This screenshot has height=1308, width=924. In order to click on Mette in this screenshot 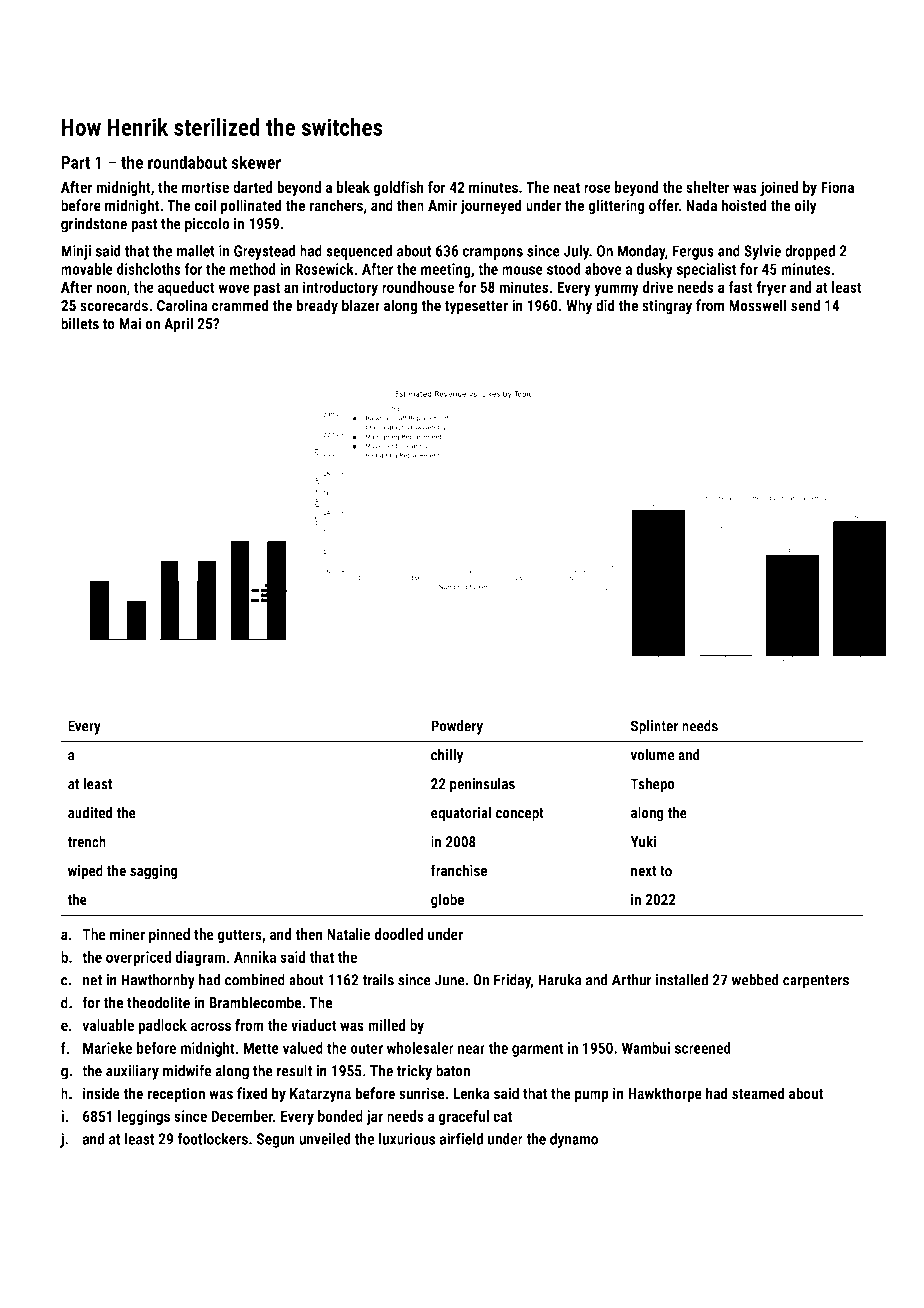, I will do `click(261, 1048)`.
